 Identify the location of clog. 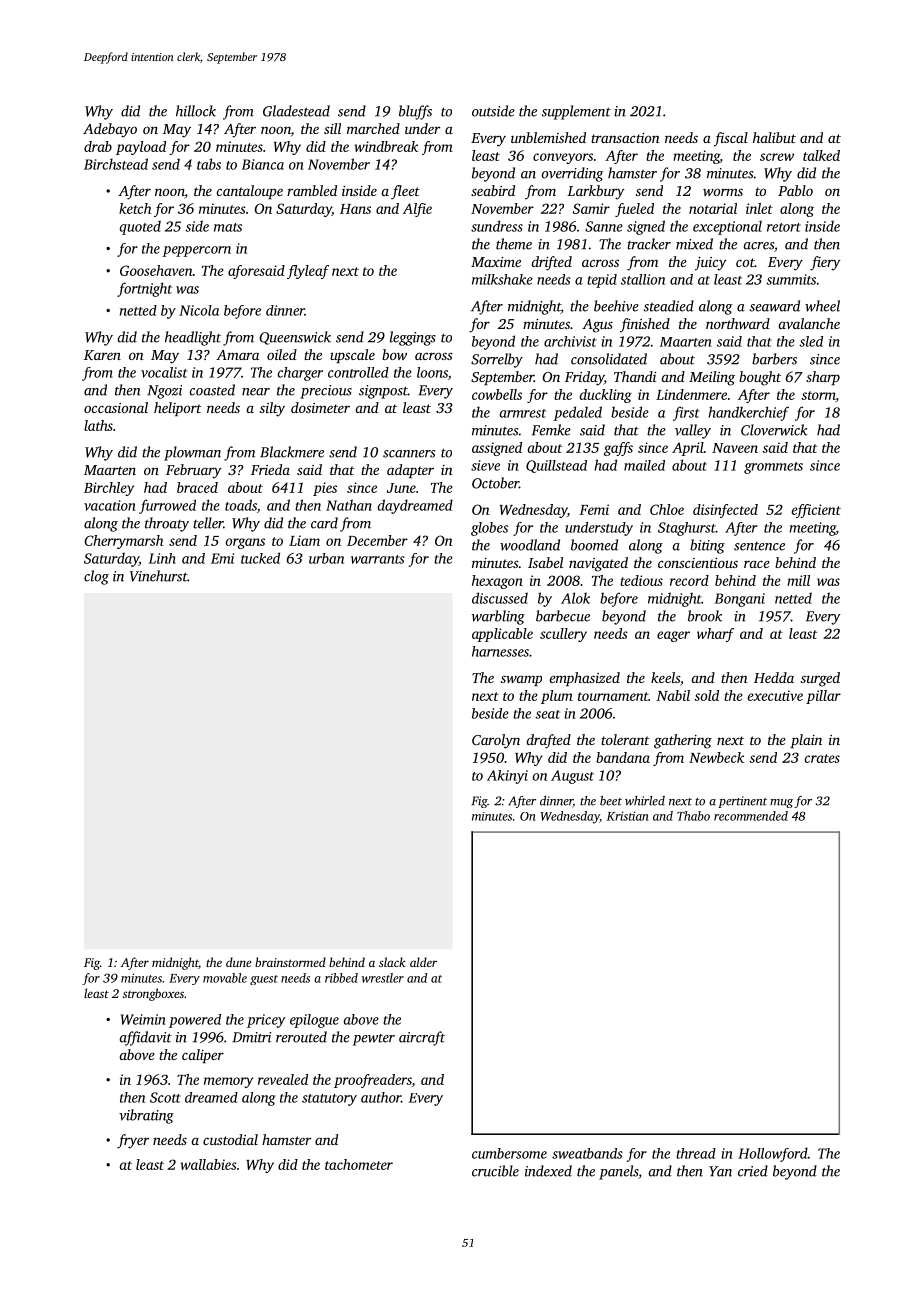
(96, 577).
